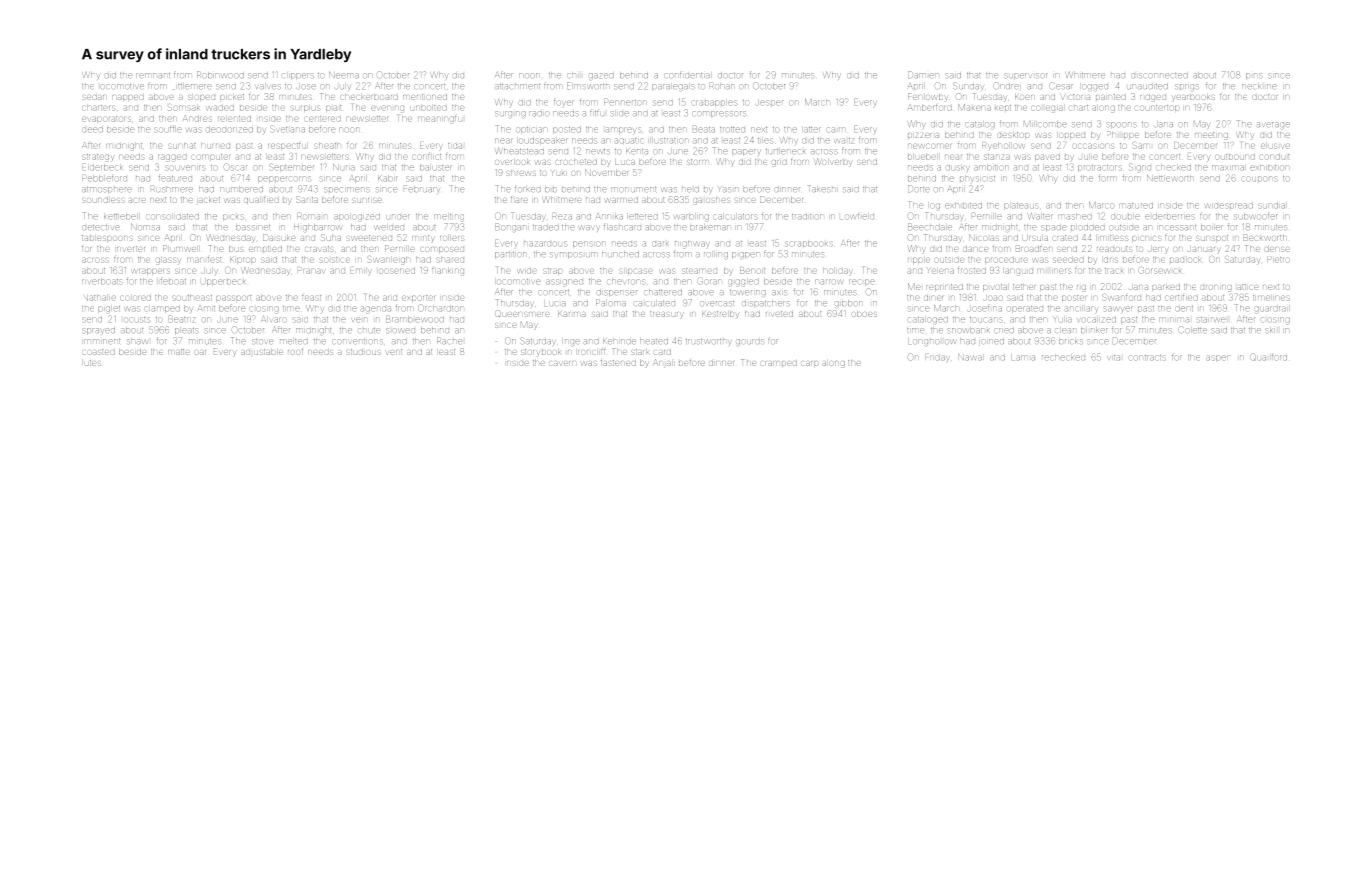 This document has height=887, width=1372. What do you see at coordinates (1278, 260) in the document?
I see `Pietro` at bounding box center [1278, 260].
